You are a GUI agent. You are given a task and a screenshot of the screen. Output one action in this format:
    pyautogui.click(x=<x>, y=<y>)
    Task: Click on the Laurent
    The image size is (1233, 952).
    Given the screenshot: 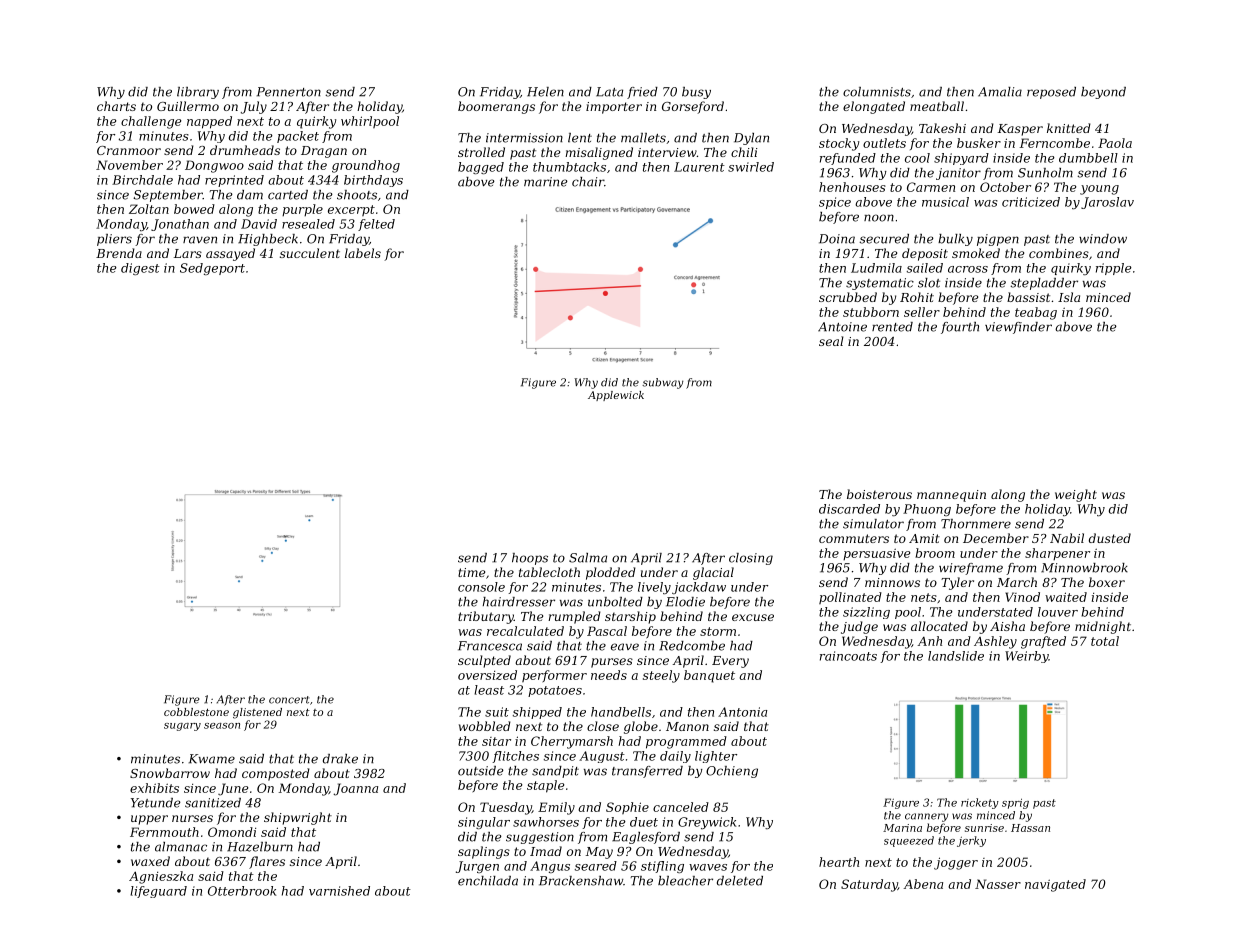 What is the action you would take?
    pyautogui.click(x=699, y=167)
